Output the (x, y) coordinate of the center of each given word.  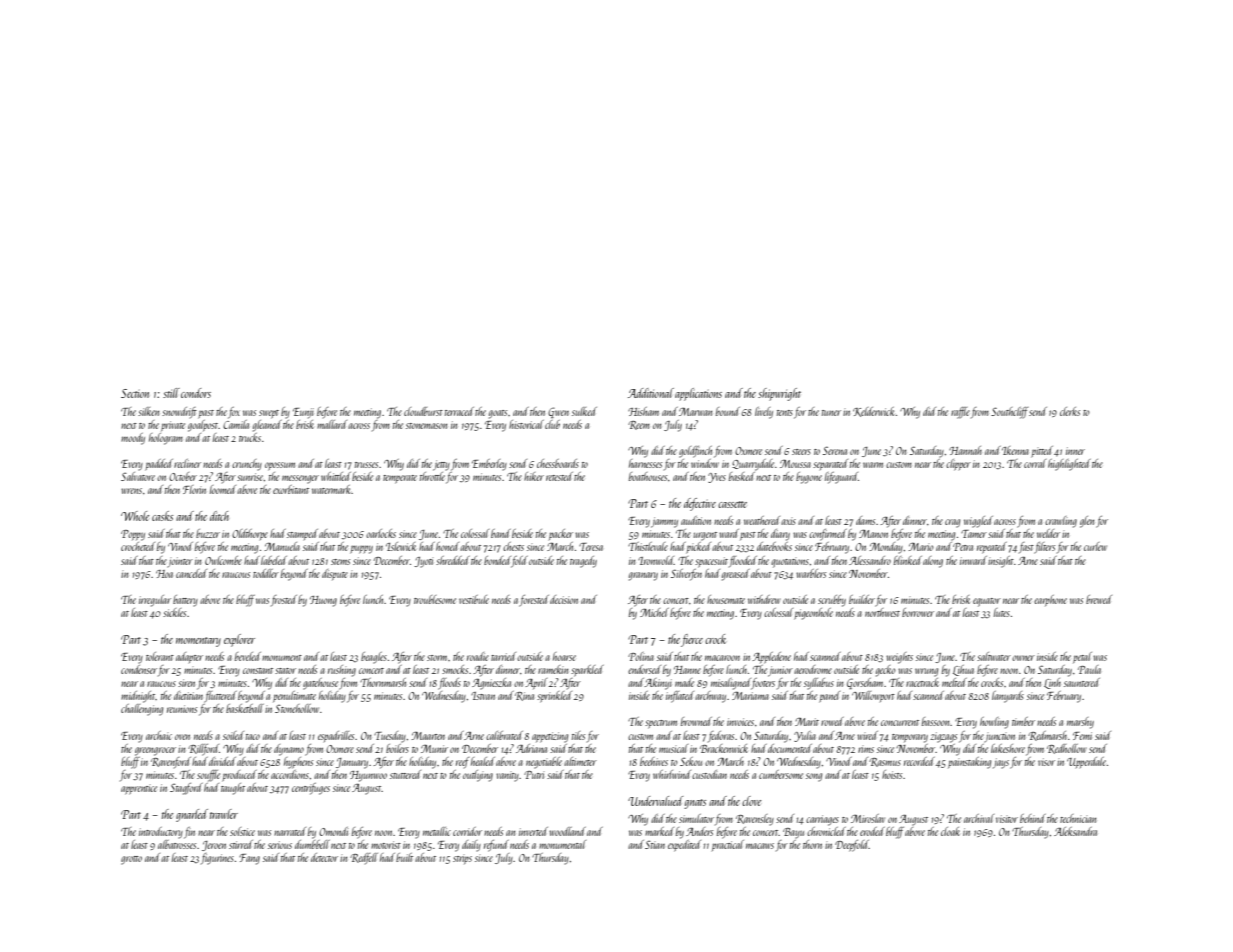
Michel (654, 612)
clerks (1070, 411)
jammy (664, 522)
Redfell (364, 858)
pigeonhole (813, 614)
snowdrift (179, 412)
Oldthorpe (250, 534)
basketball (245, 708)
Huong (323, 601)
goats (498, 414)
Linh (1052, 683)
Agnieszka (491, 684)
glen (1087, 522)
